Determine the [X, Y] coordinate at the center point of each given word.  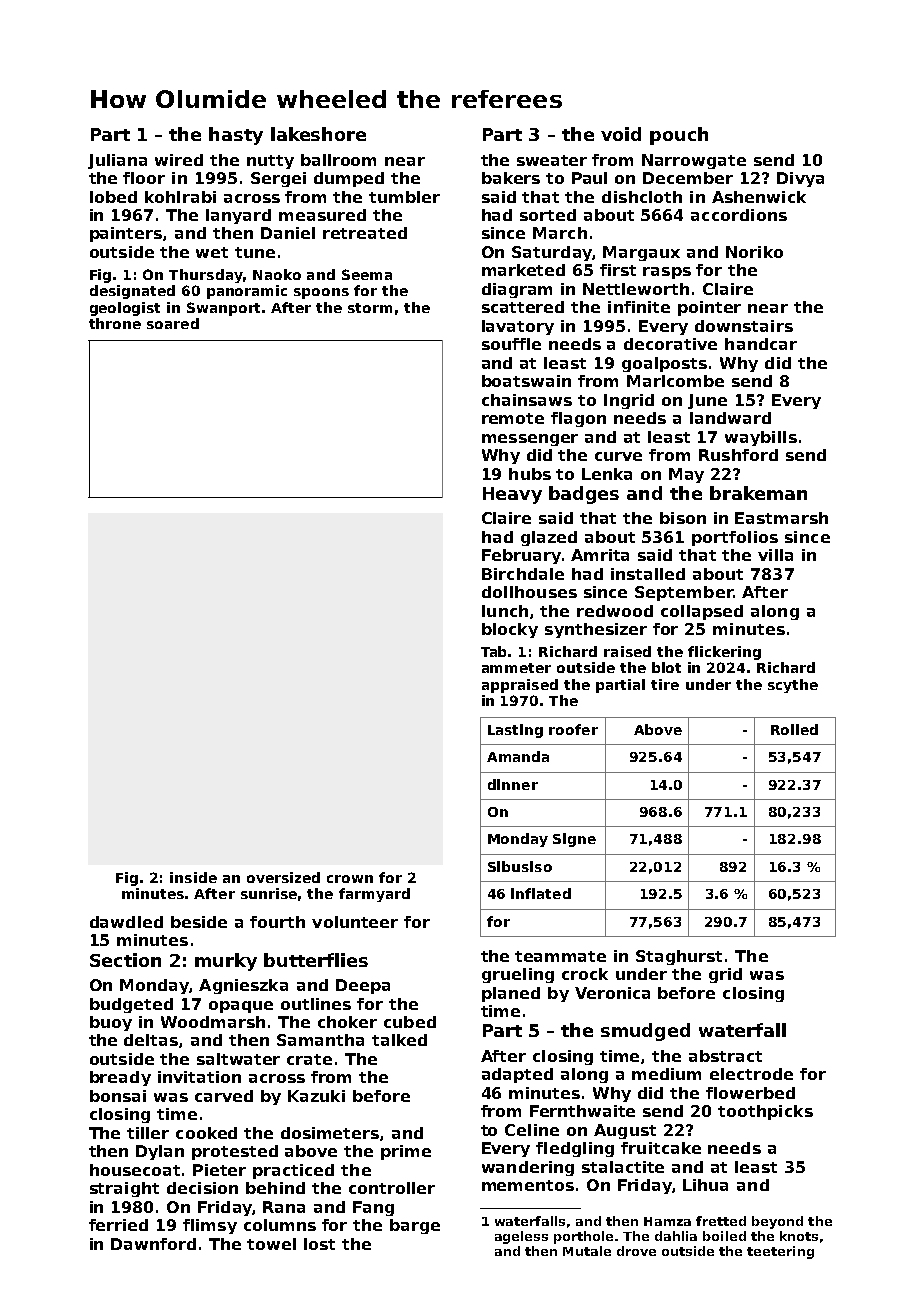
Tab [493, 651]
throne [115, 323]
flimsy [210, 1226]
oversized [283, 877]
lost [319, 1244]
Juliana [117, 161]
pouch [679, 136]
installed [648, 574]
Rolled [794, 729]
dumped [349, 179]
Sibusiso [520, 866]
